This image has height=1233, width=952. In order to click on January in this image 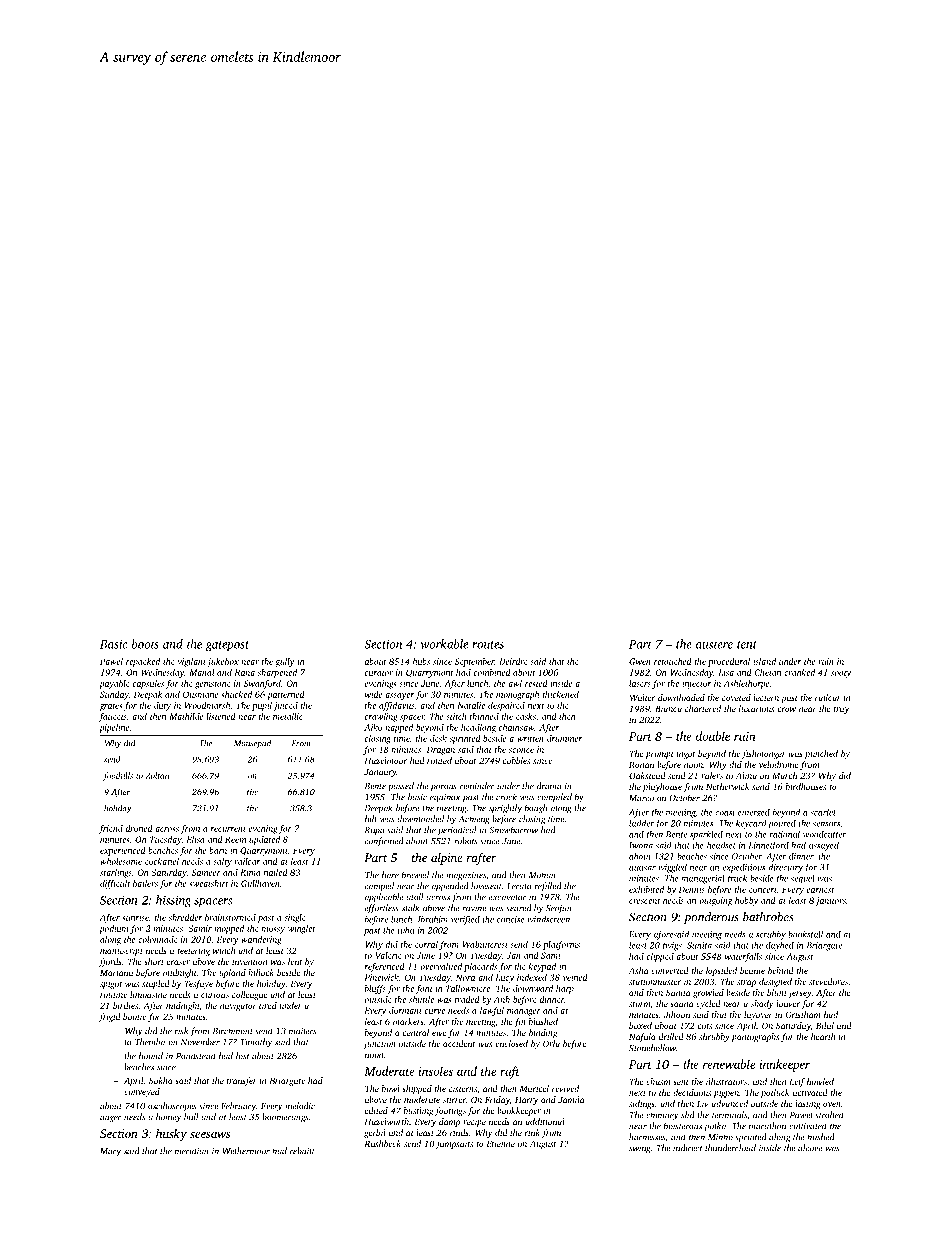, I will do `click(380, 772)`.
